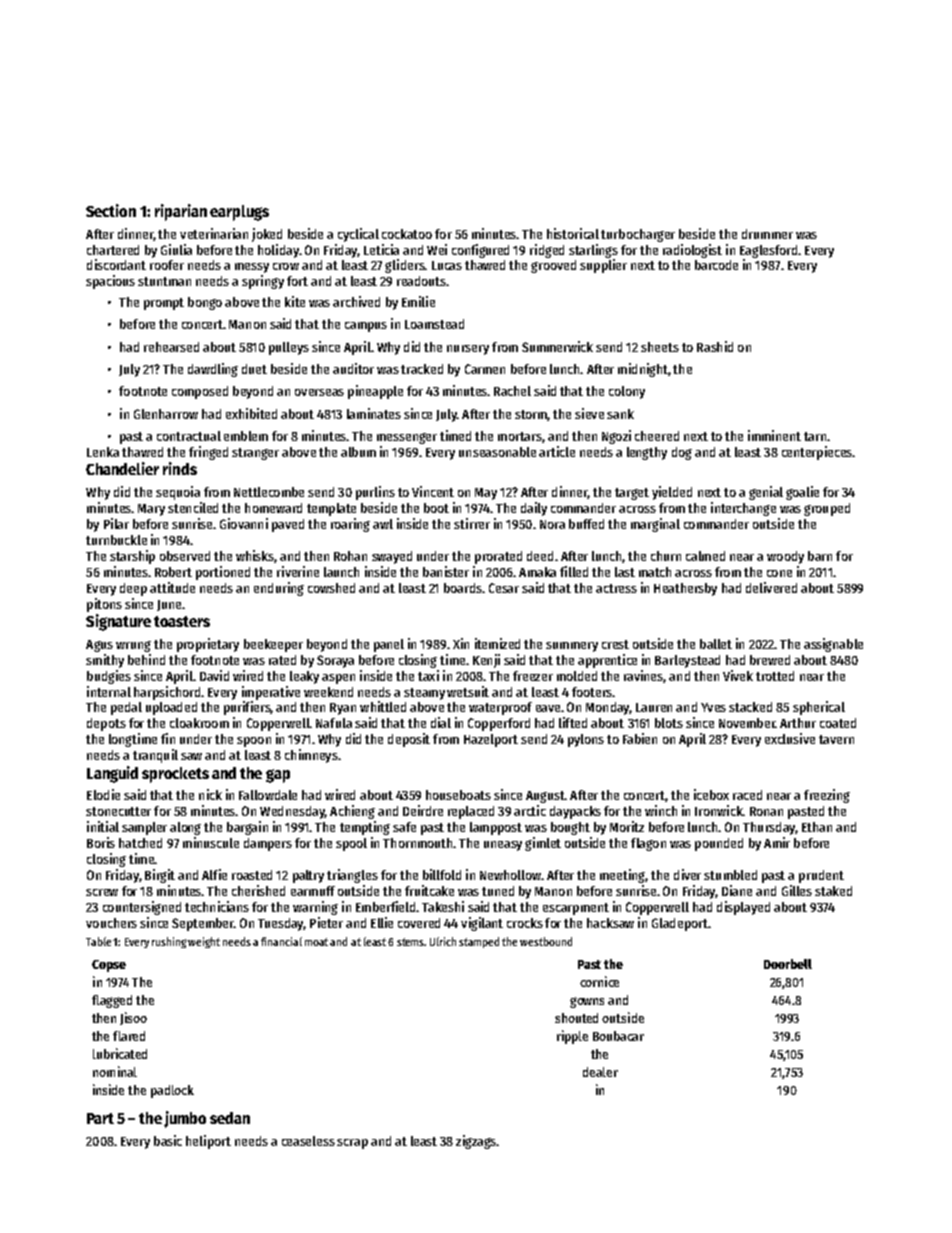 This screenshot has height=1233, width=952. I want to click on zigzags, so click(476, 1142).
